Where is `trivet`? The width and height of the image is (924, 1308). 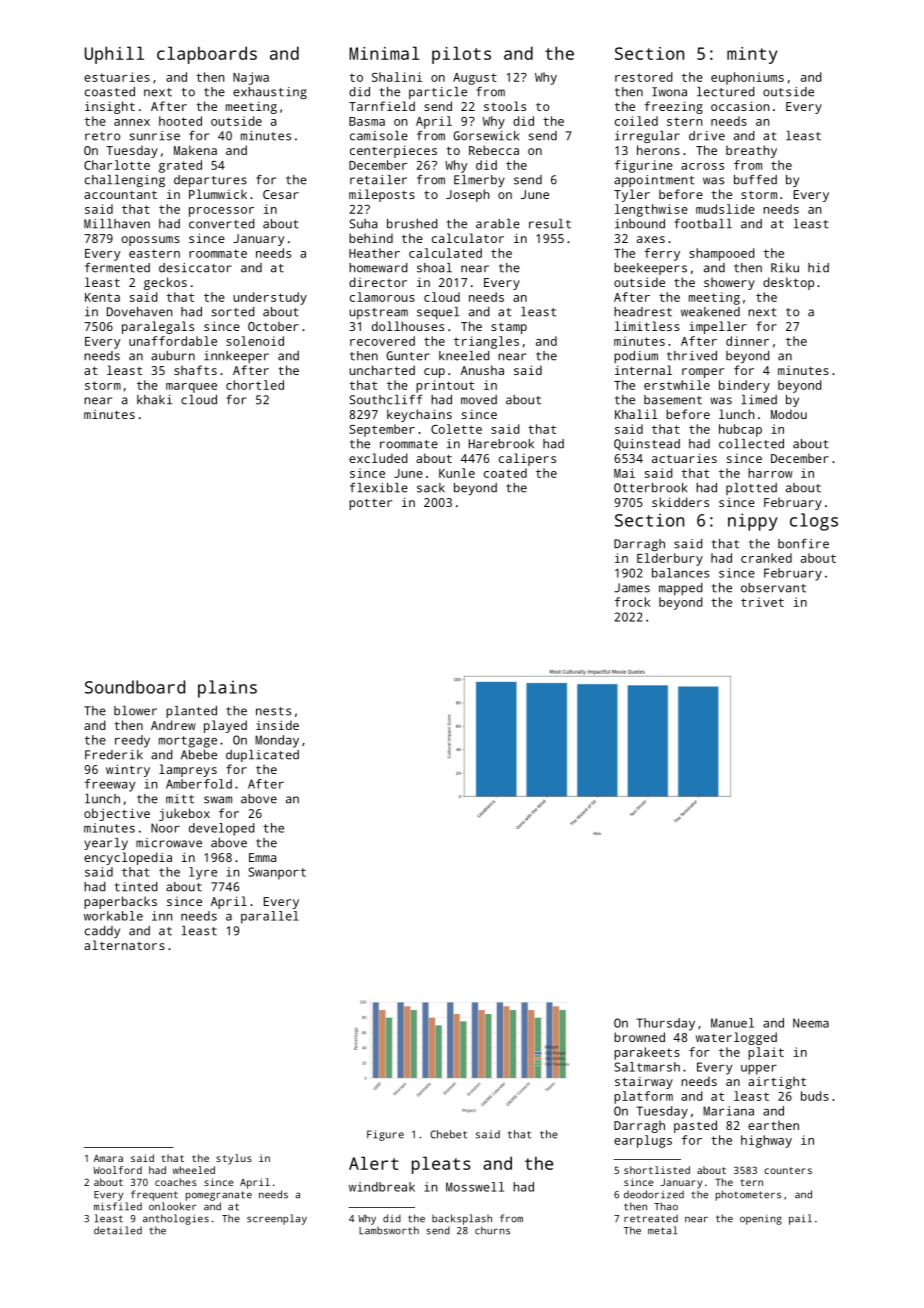 trivet is located at coordinates (762, 602).
